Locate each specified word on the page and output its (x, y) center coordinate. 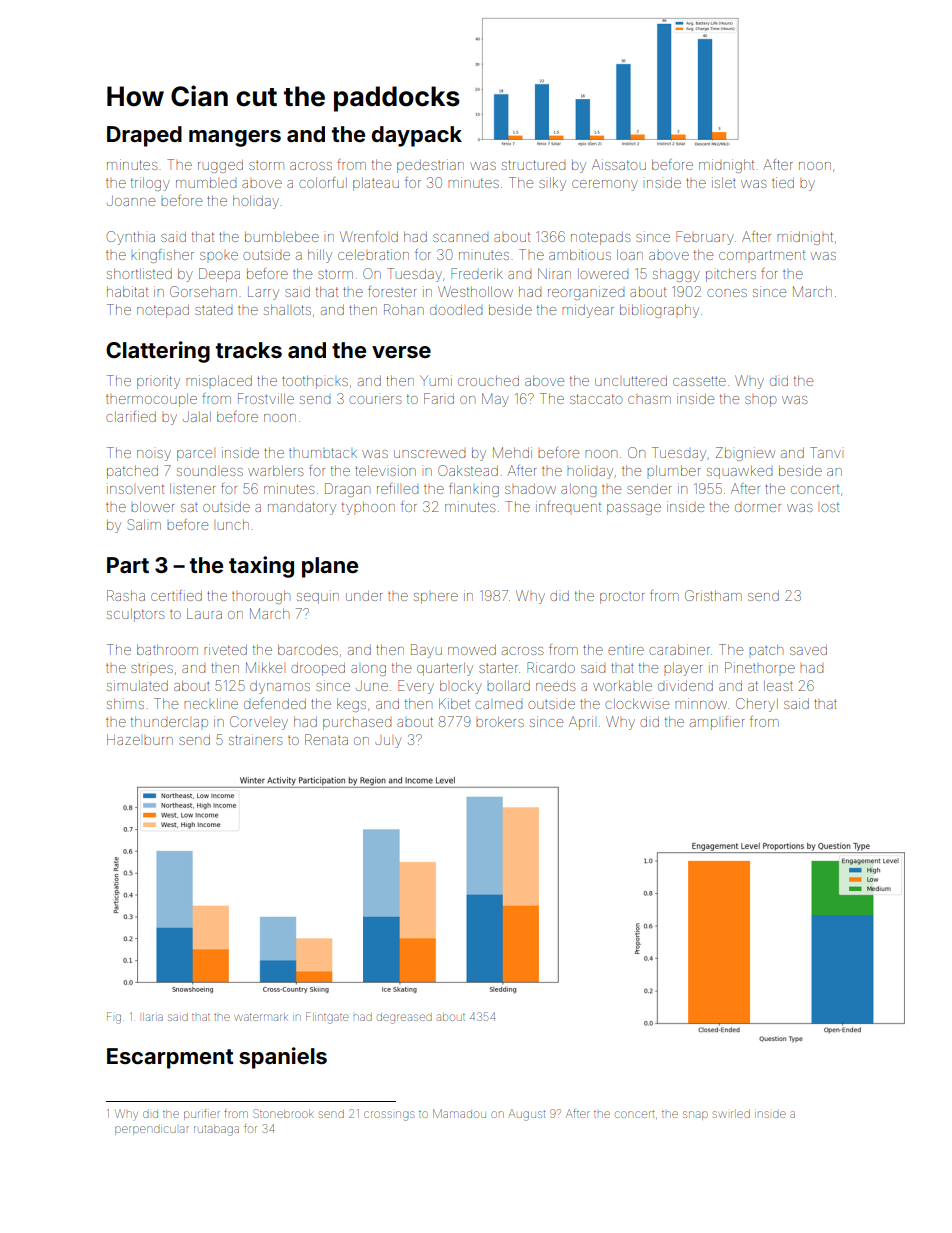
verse (401, 352)
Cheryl (757, 705)
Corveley (259, 723)
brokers (500, 721)
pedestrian (430, 166)
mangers (235, 138)
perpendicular (152, 1130)
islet (724, 182)
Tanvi (825, 452)
